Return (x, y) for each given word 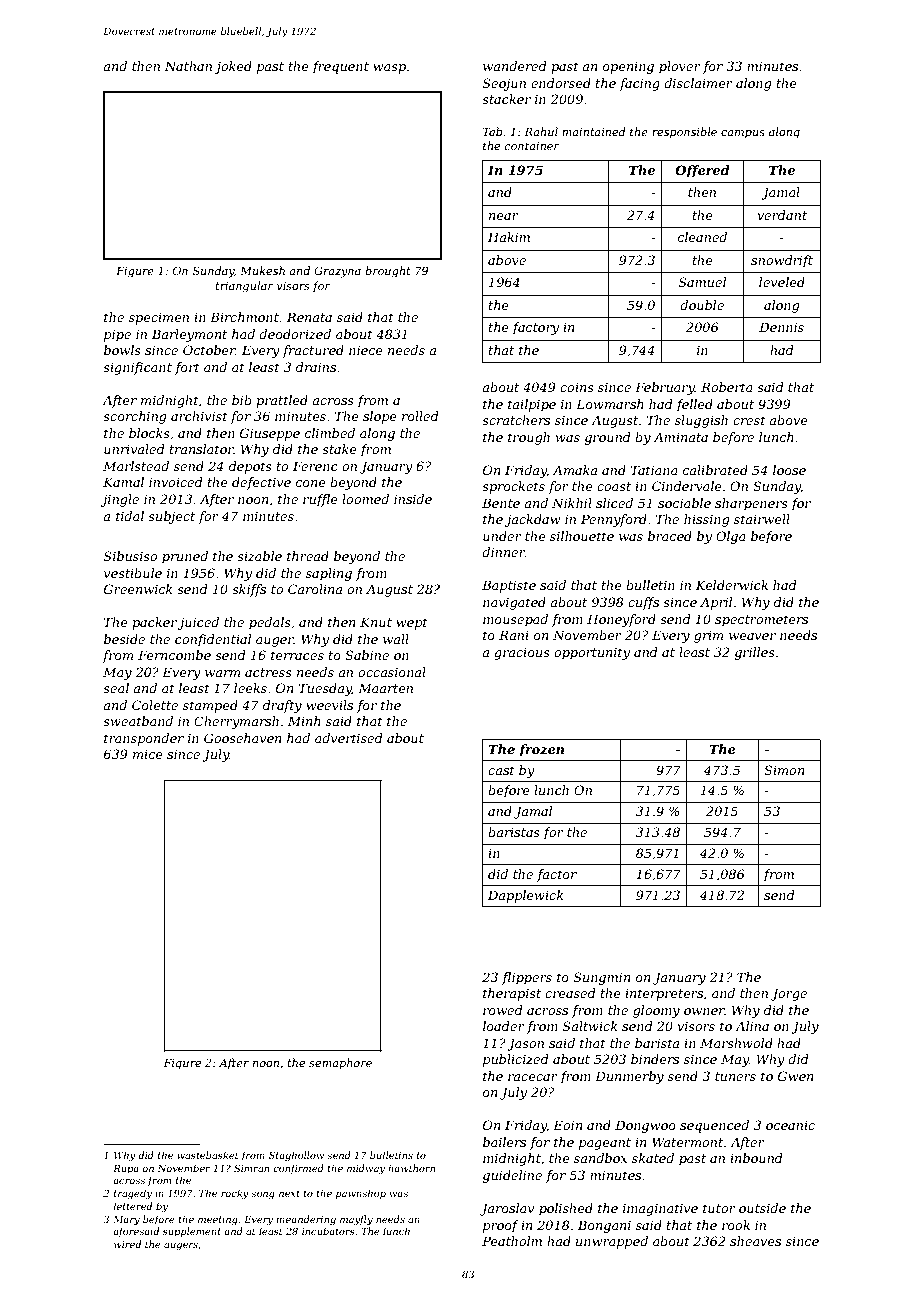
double (702, 305)
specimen (159, 318)
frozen (541, 750)
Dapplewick (525, 896)
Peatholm (512, 1241)
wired (127, 1244)
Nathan (188, 66)
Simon (784, 770)
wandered (515, 66)
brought (388, 272)
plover (680, 67)
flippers (527, 978)
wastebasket (208, 1155)
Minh (304, 721)
